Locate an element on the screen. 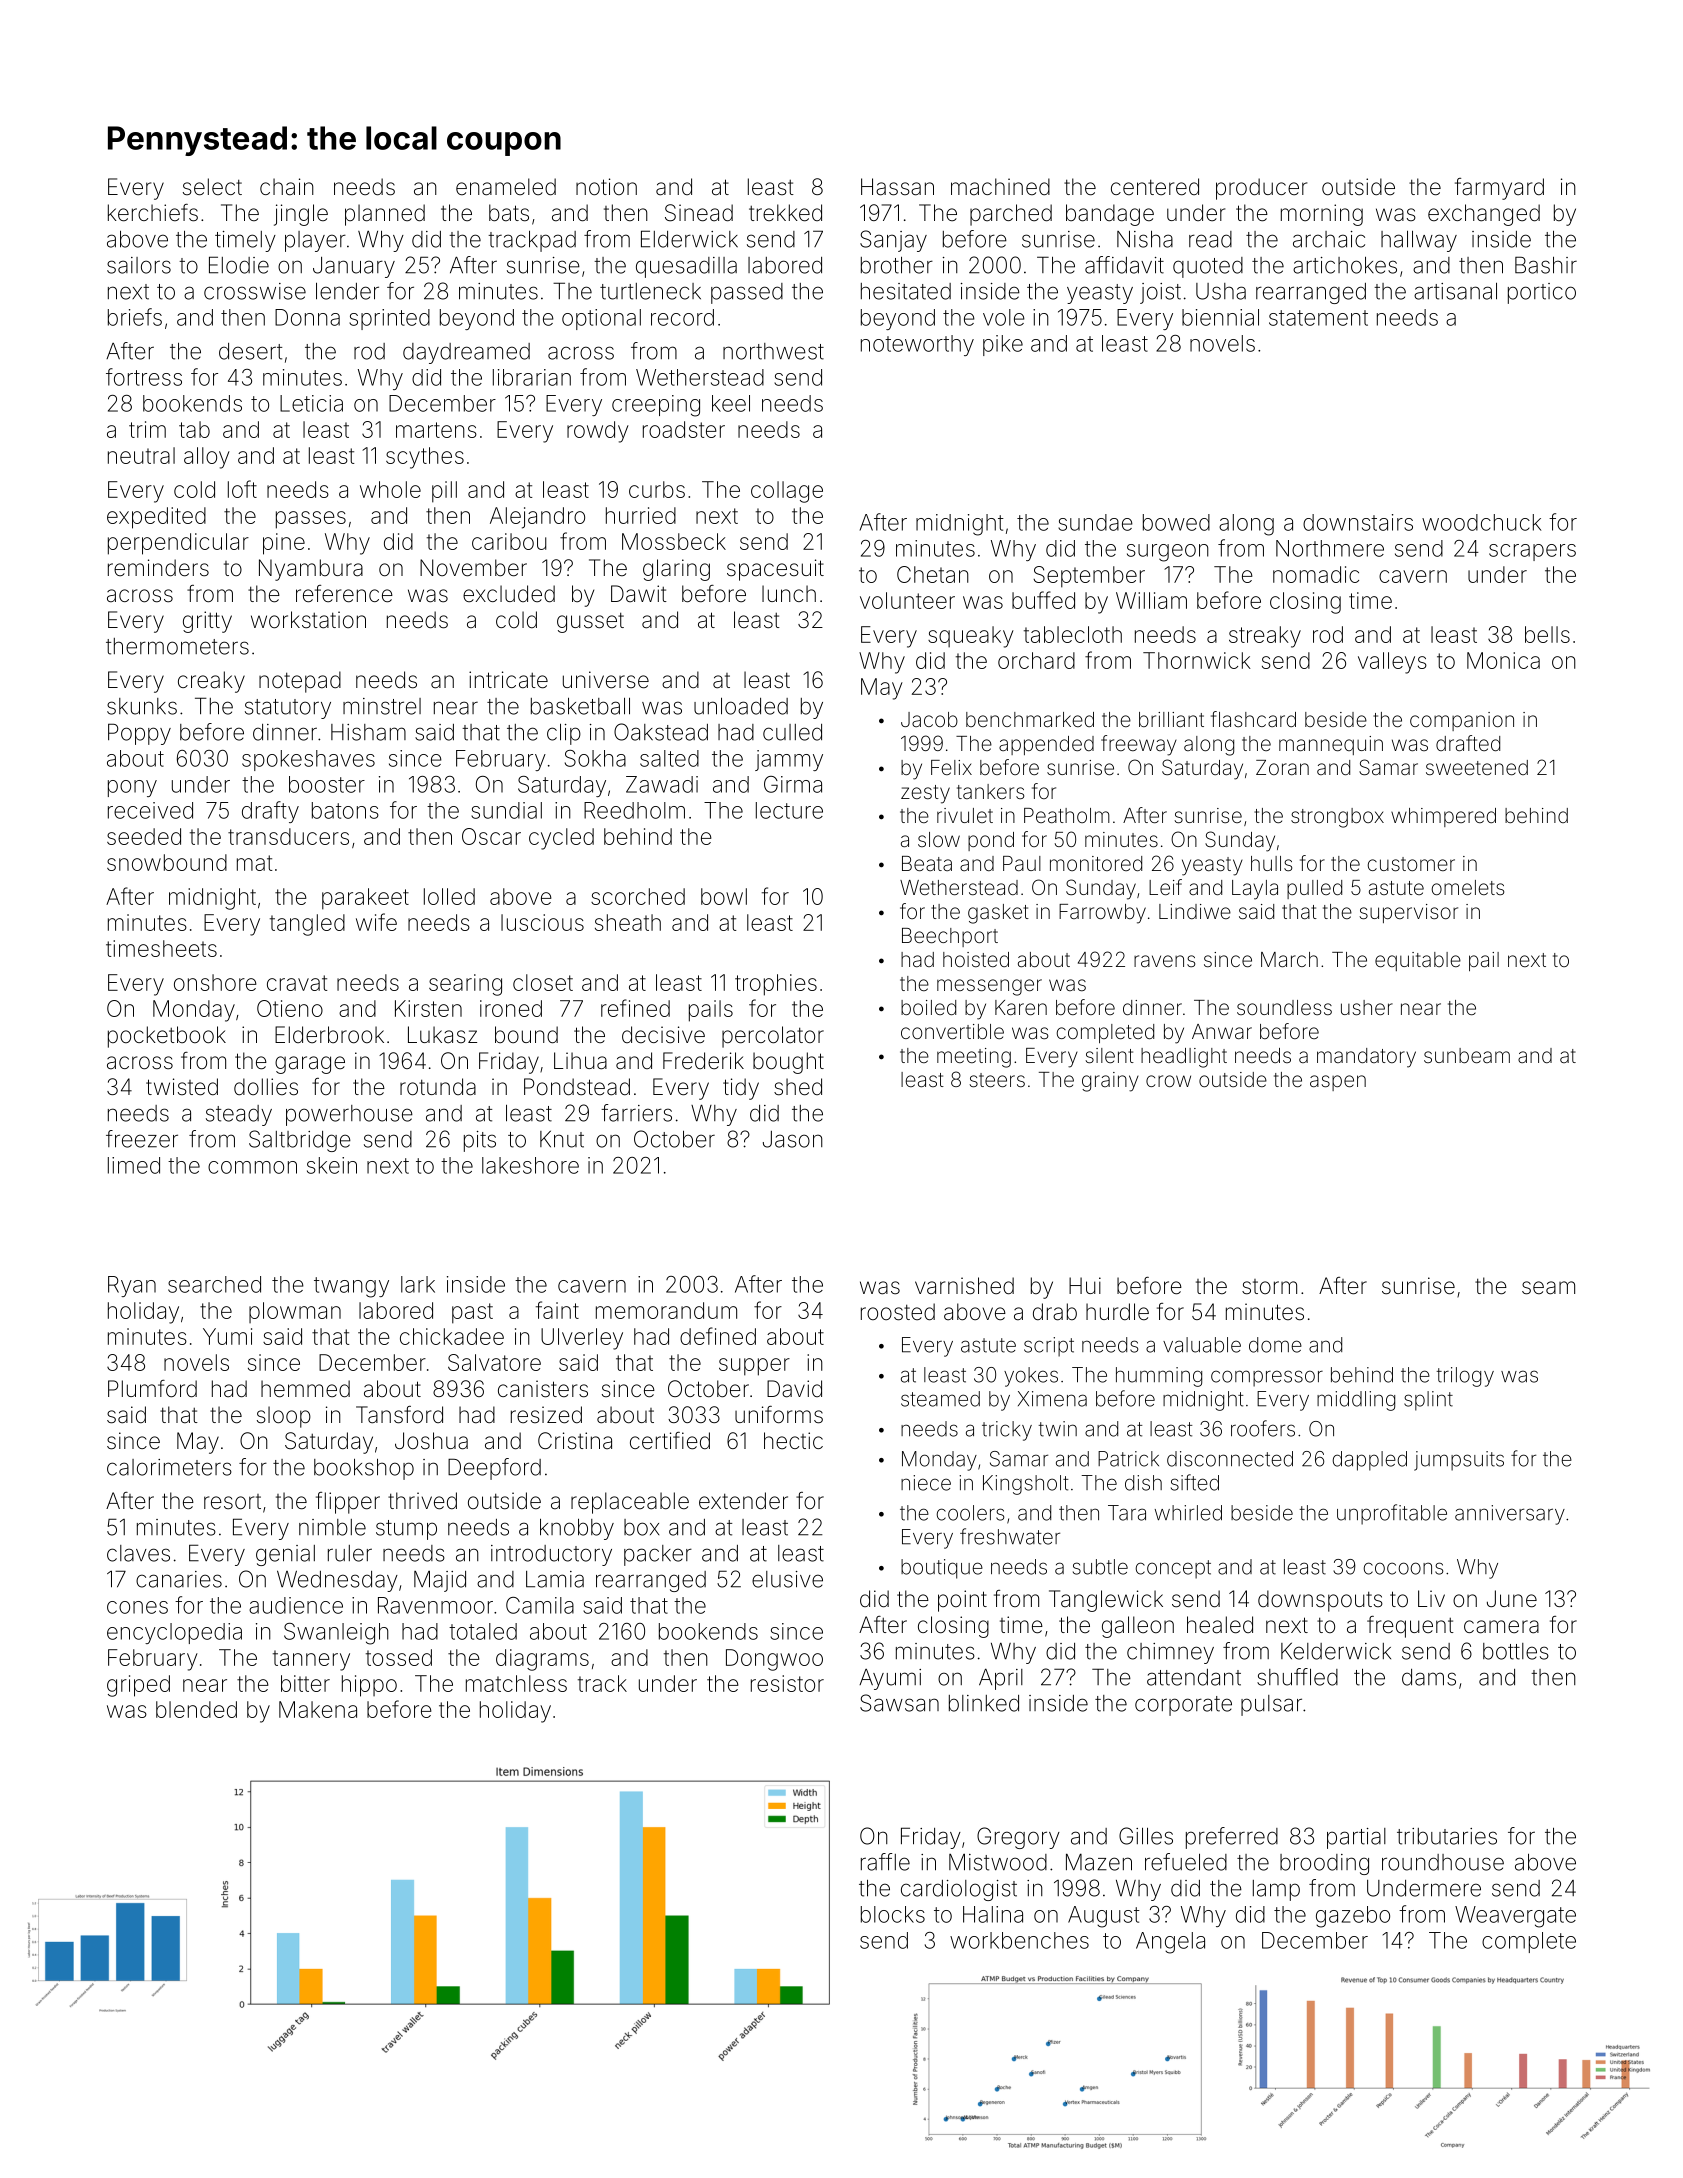  seam is located at coordinates (1548, 1288).
